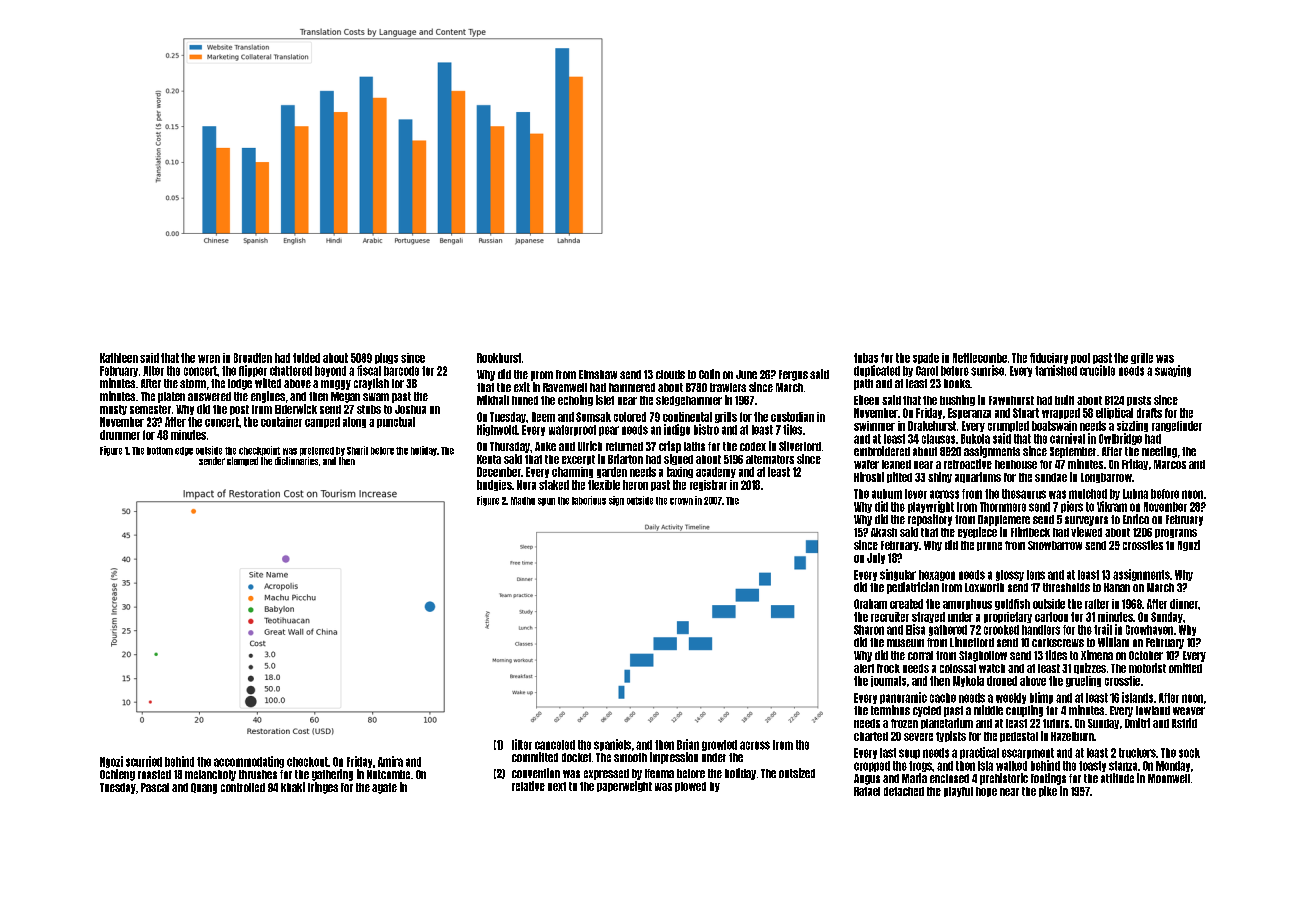  I want to click on playful, so click(958, 792).
